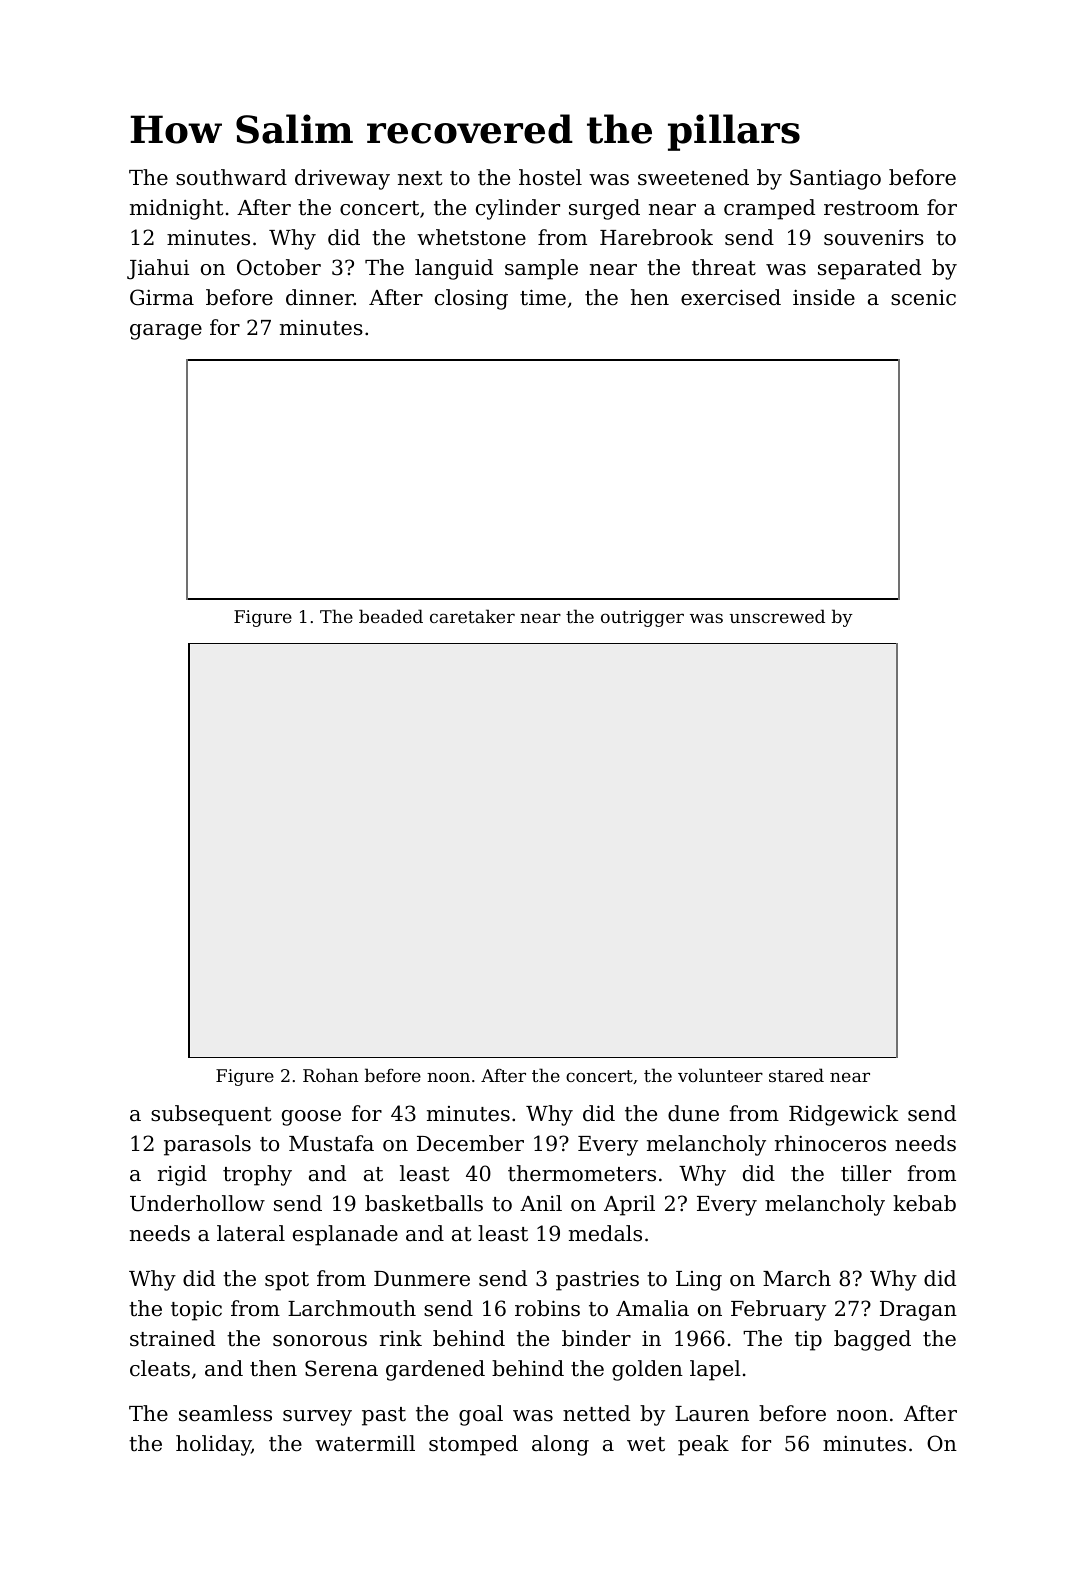 This image has height=1573, width=1086. Describe the element at coordinates (596, 1338) in the image. I see `binder` at that location.
